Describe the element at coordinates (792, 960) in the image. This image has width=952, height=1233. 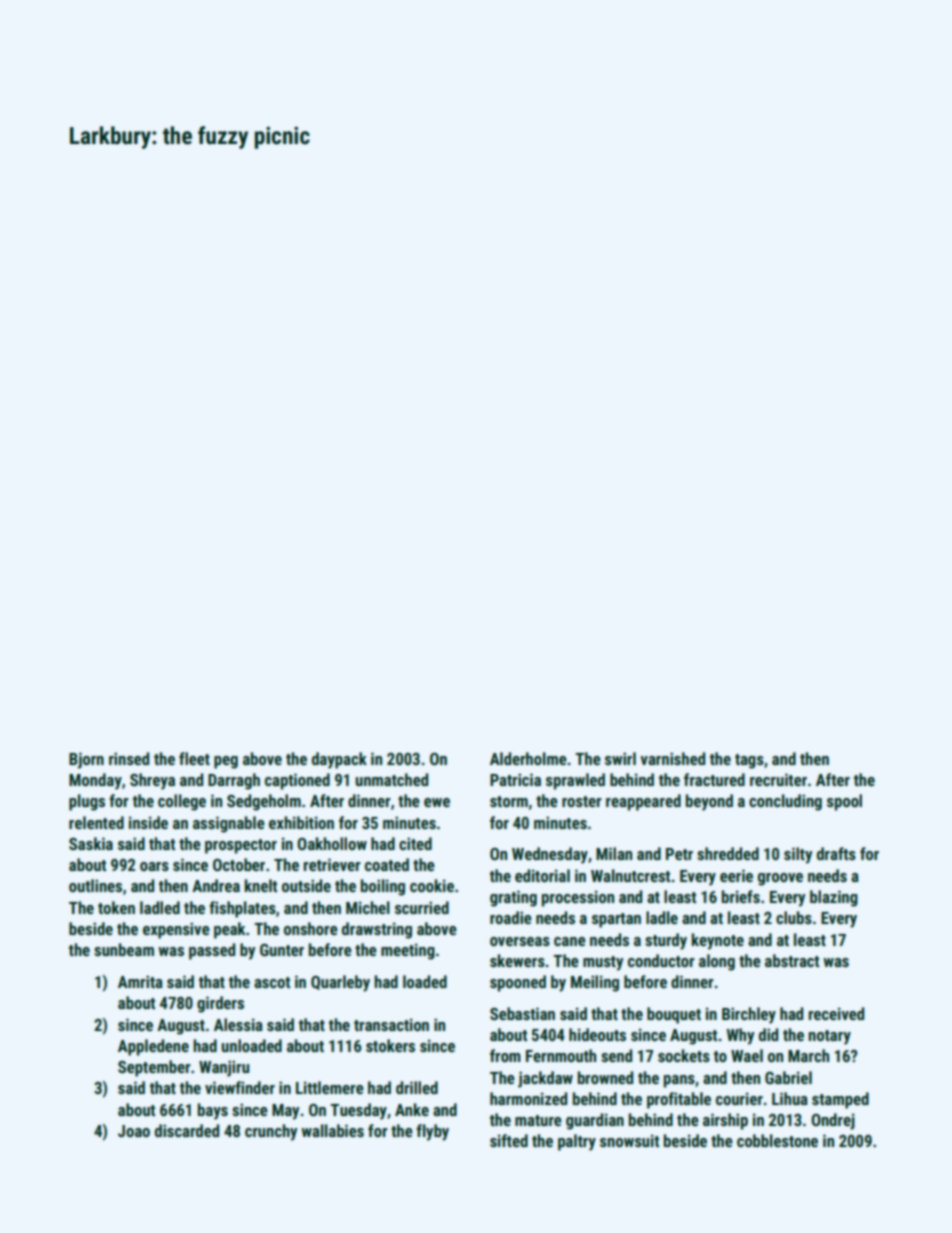
I see `abstract` at that location.
